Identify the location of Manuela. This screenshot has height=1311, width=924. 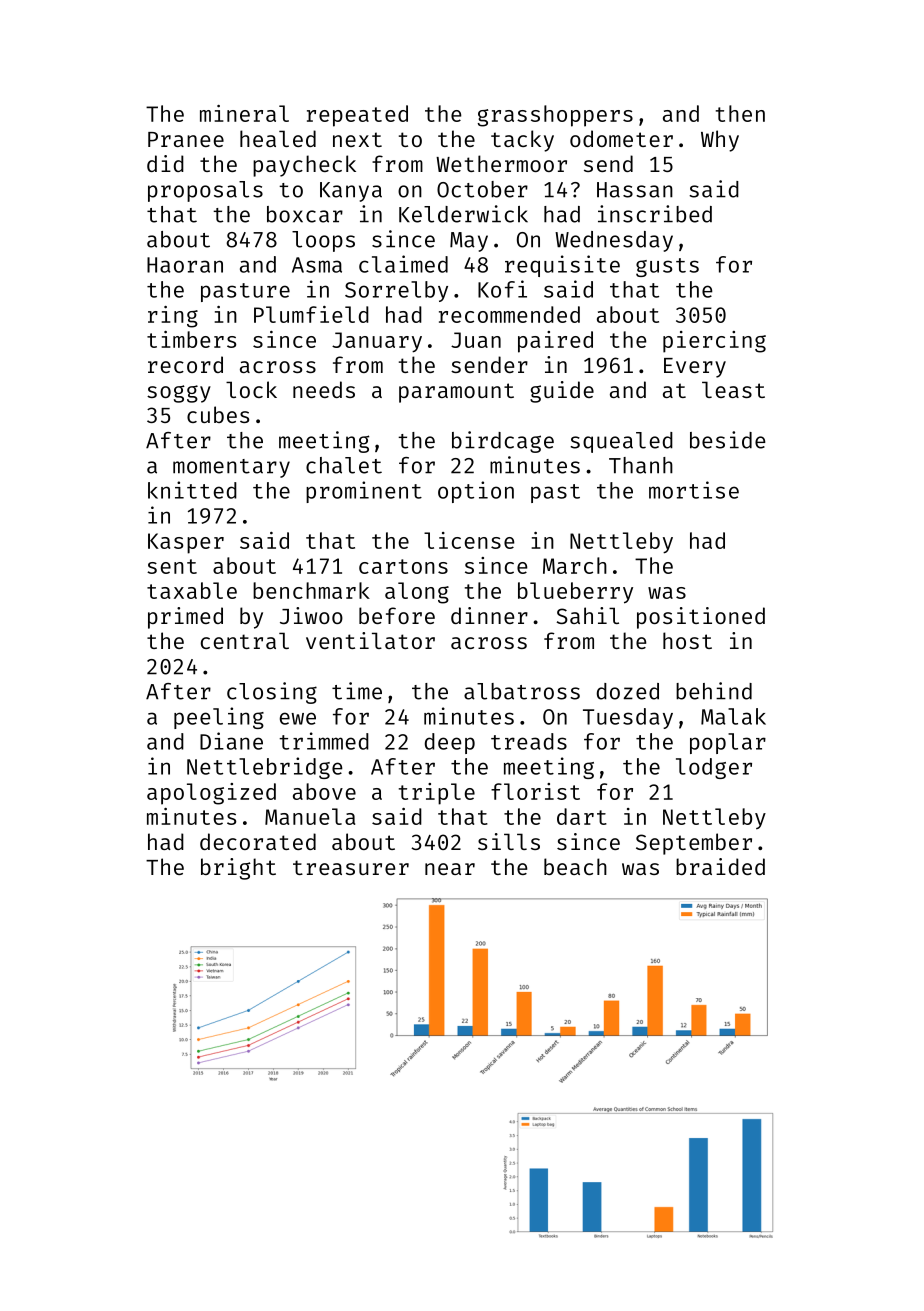
(310, 816).
